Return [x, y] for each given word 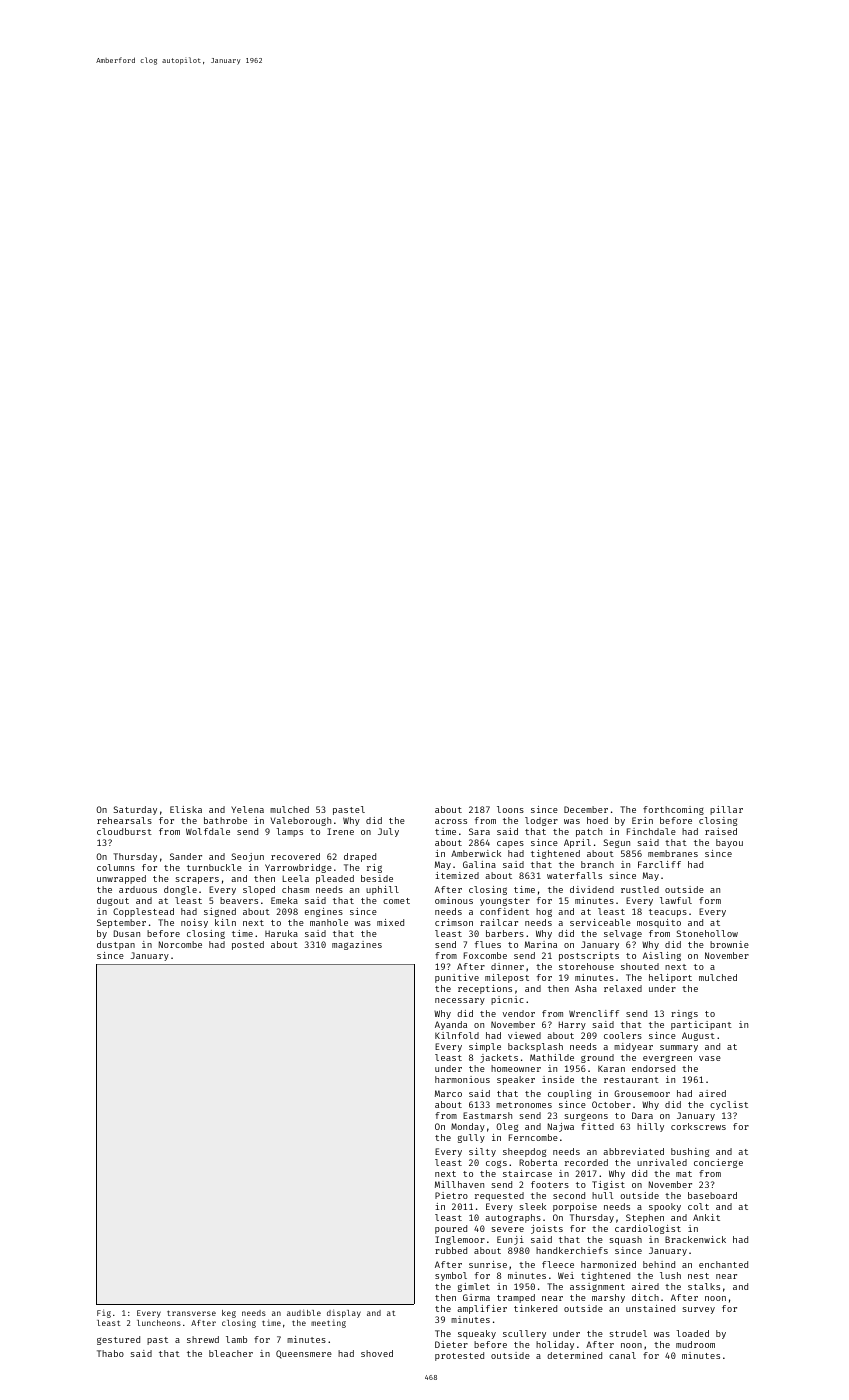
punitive [457, 978]
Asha [586, 988]
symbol [451, 1276]
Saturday [135, 810]
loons [510, 809]
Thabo [110, 1353]
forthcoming [673, 810]
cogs [496, 1164]
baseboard [712, 1195]
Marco [448, 1093]
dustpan [116, 945]
